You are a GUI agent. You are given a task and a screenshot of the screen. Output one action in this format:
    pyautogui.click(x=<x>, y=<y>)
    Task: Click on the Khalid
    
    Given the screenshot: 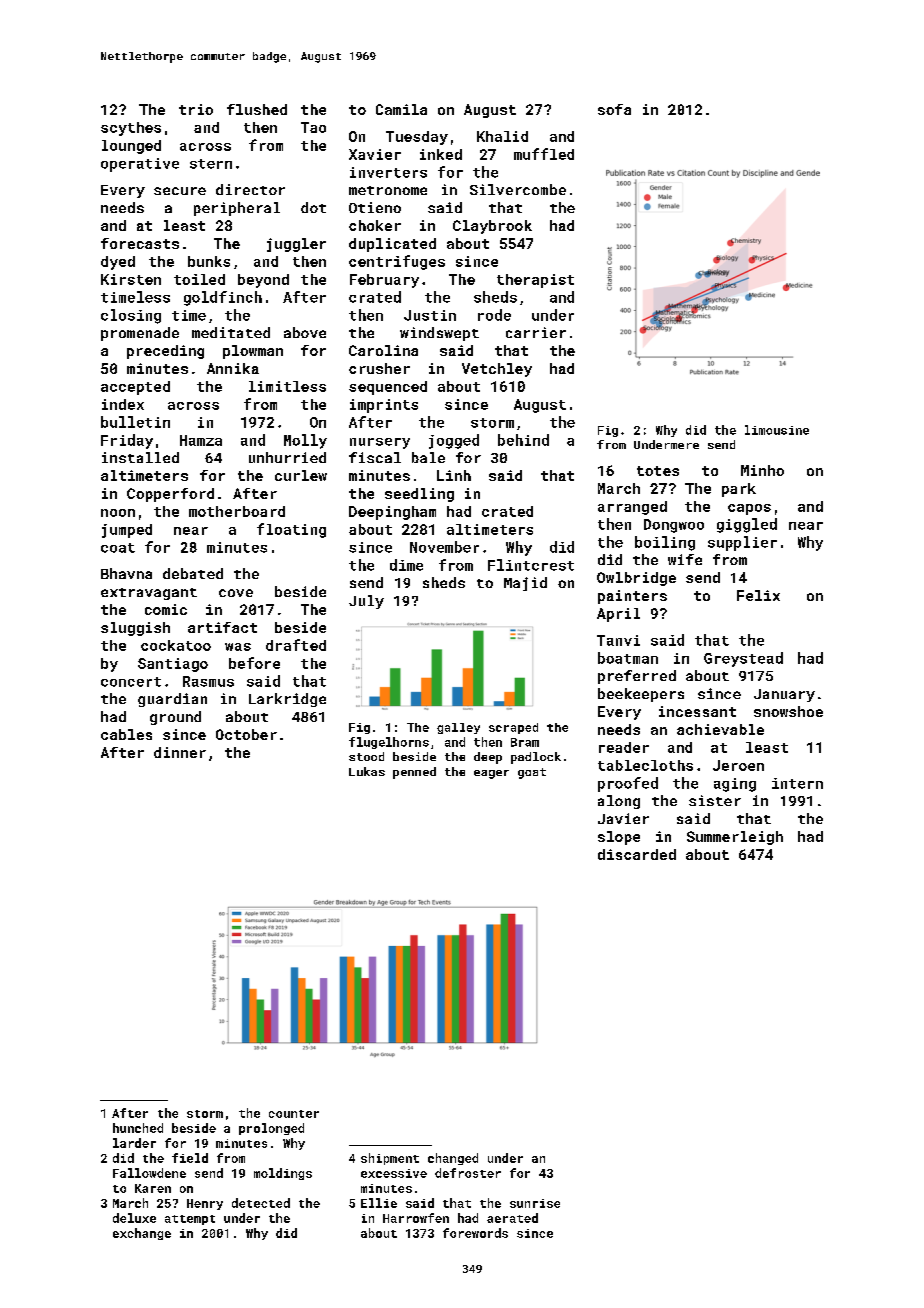 What is the action you would take?
    pyautogui.click(x=502, y=136)
